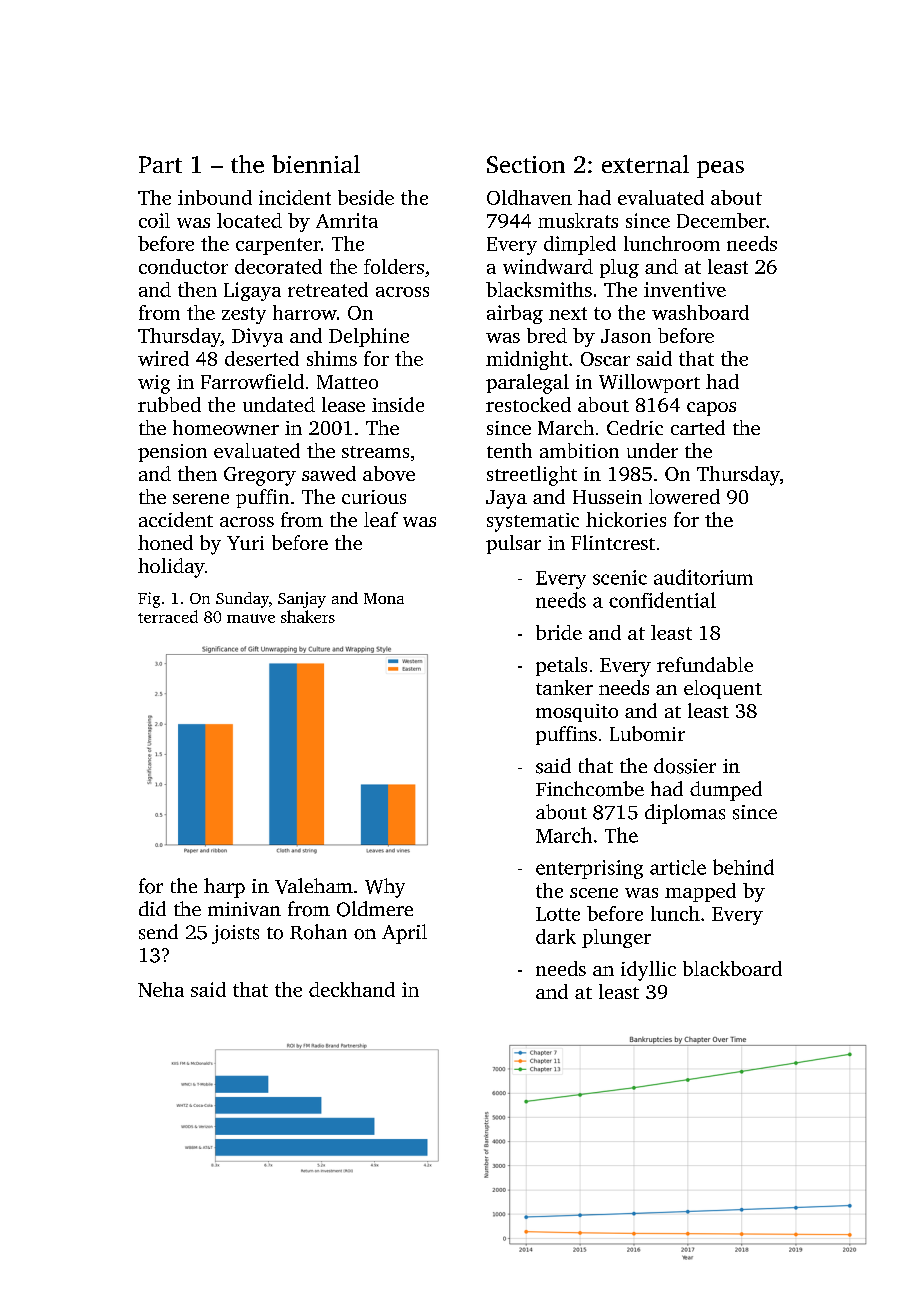 Image resolution: width=924 pixels, height=1311 pixels. What do you see at coordinates (168, 616) in the document?
I see `terraced` at bounding box center [168, 616].
